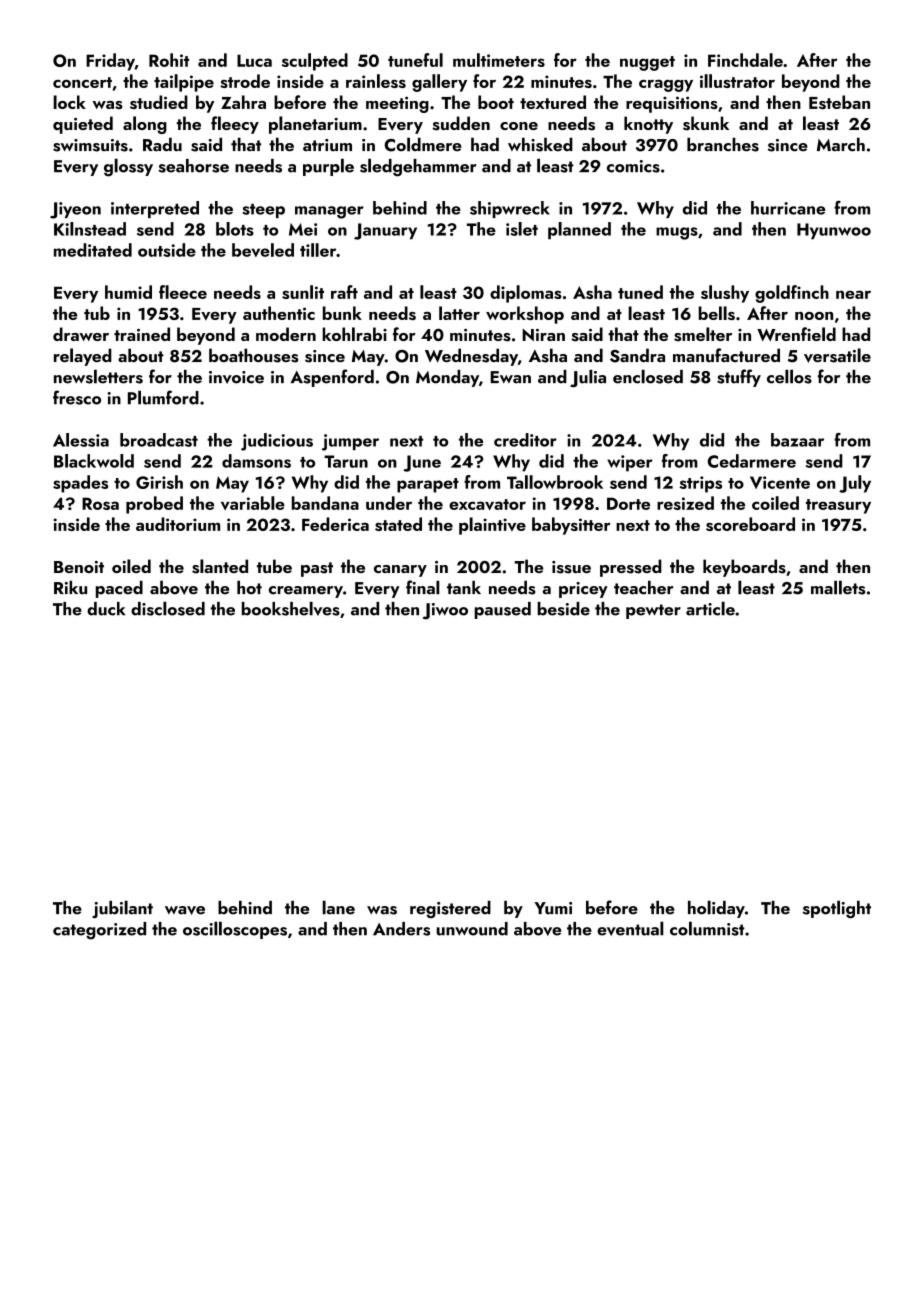 This screenshot has height=1314, width=924. I want to click on Esteban, so click(839, 102).
